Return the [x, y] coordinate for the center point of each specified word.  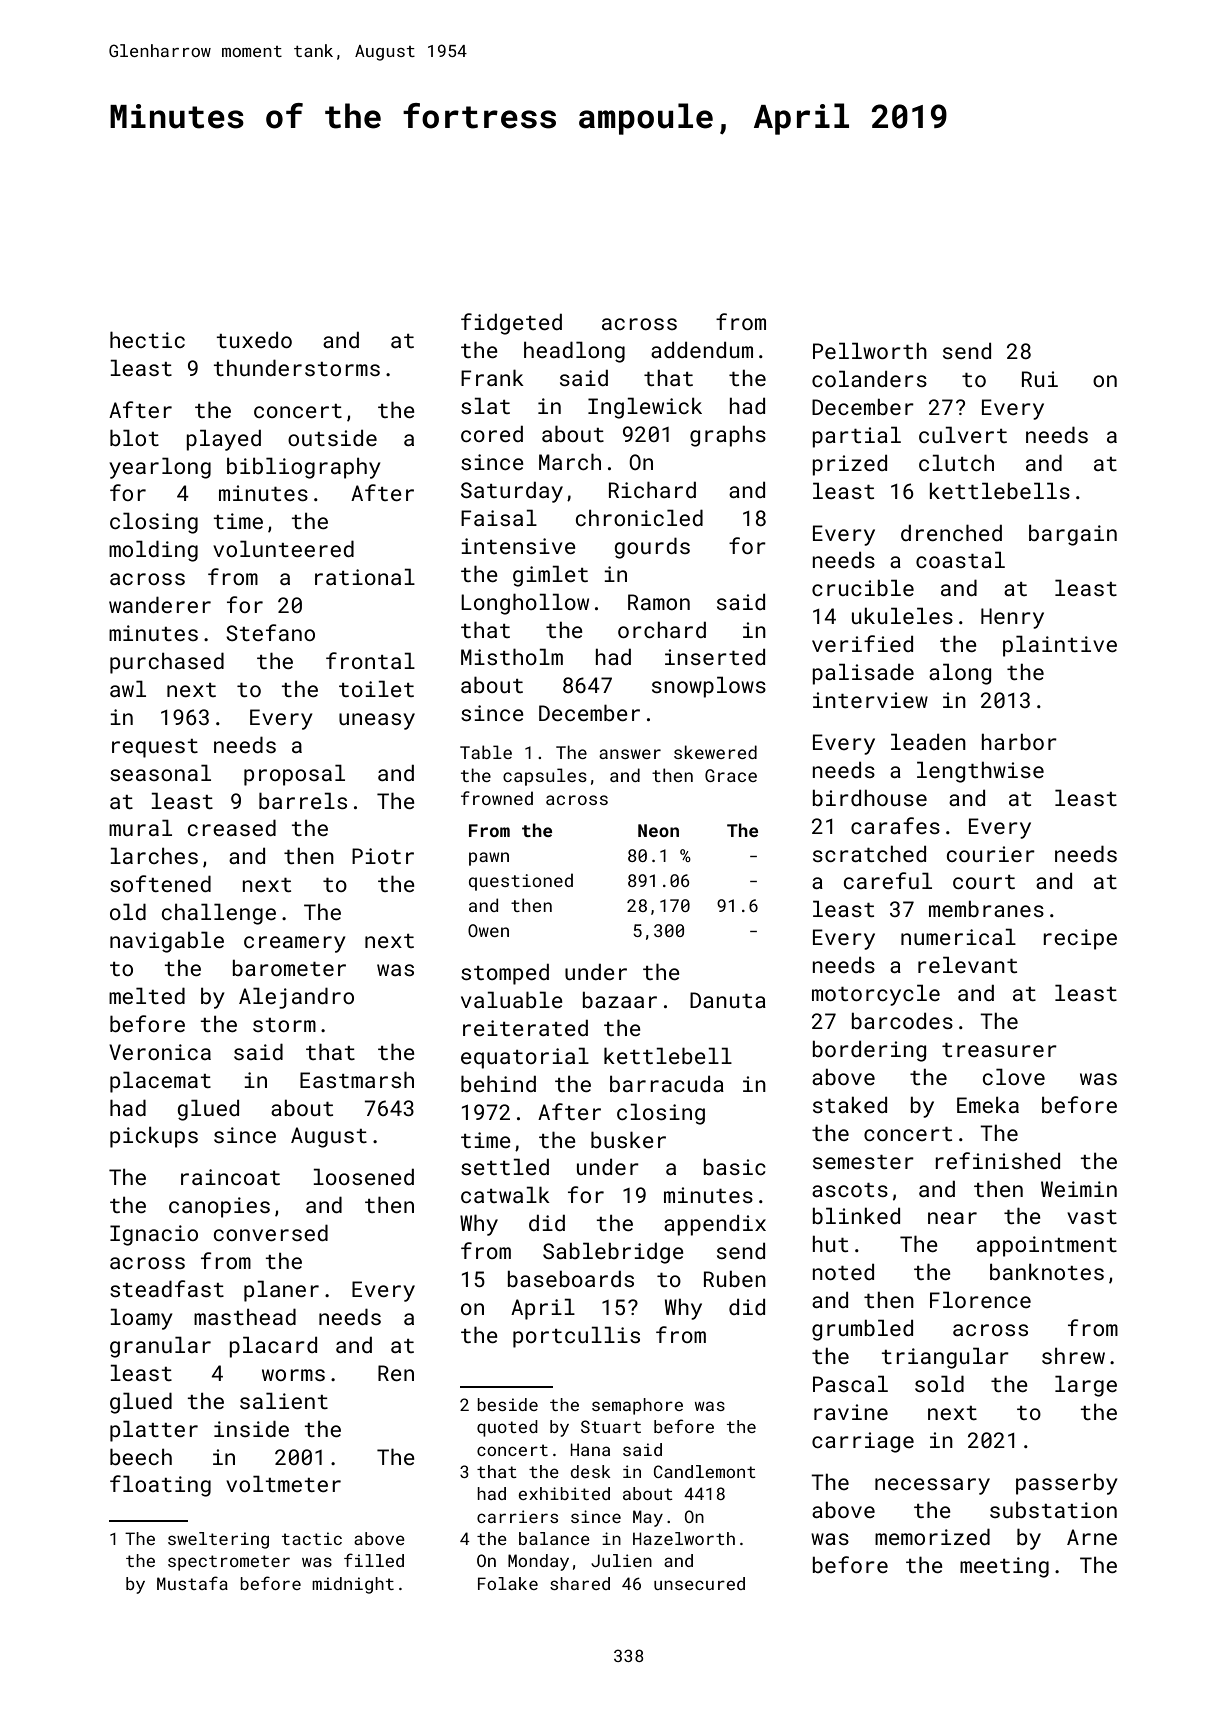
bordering [869, 1051]
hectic [147, 339]
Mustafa [192, 1583]
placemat [160, 1082]
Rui [1040, 379]
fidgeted [511, 324]
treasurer [999, 1050]
